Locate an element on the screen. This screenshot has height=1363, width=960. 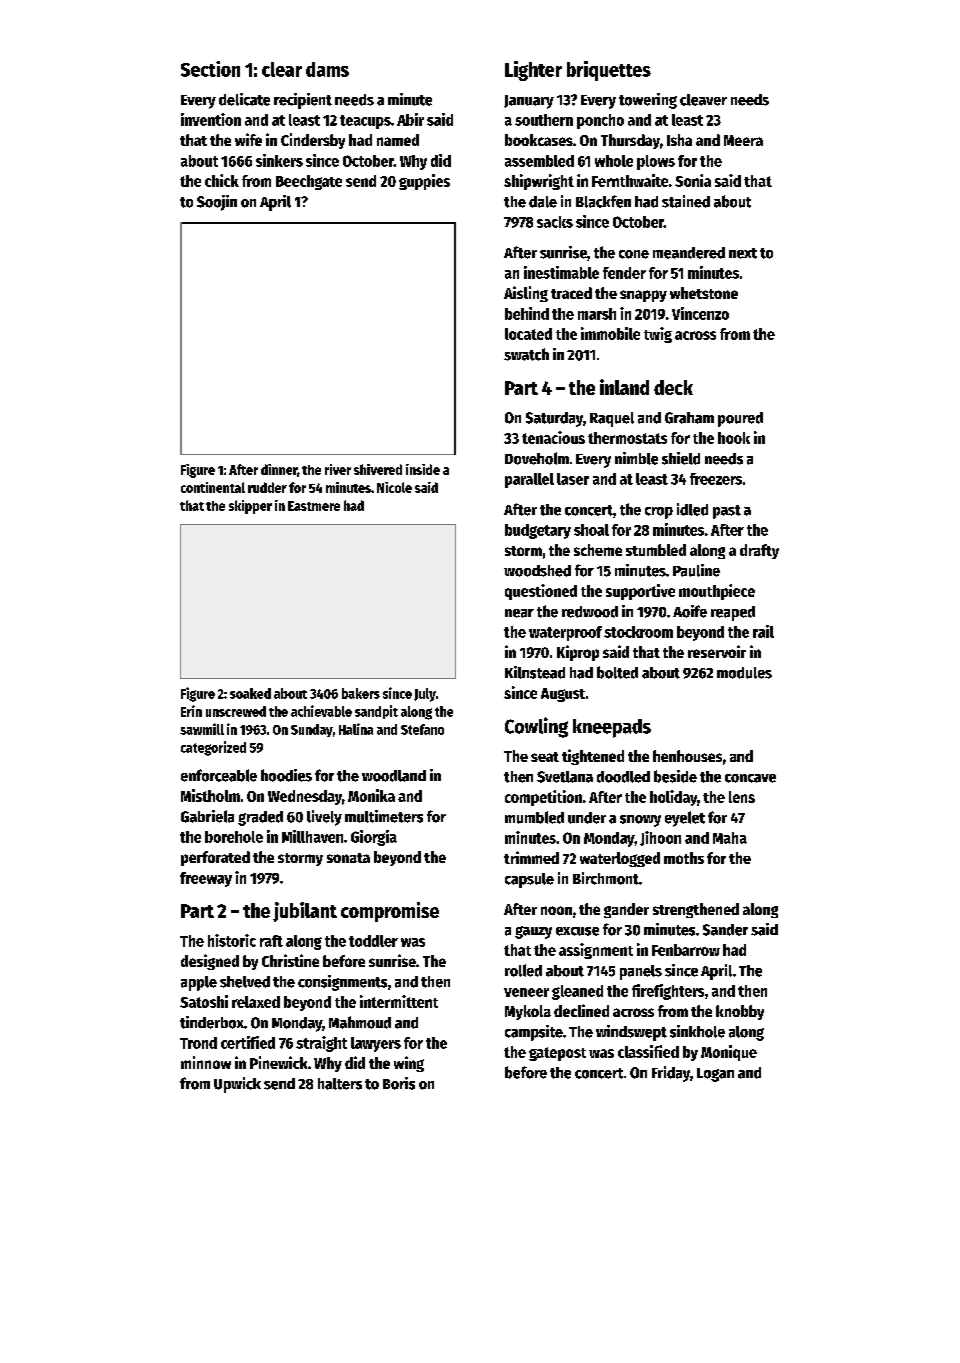
bakers is located at coordinates (361, 693).
